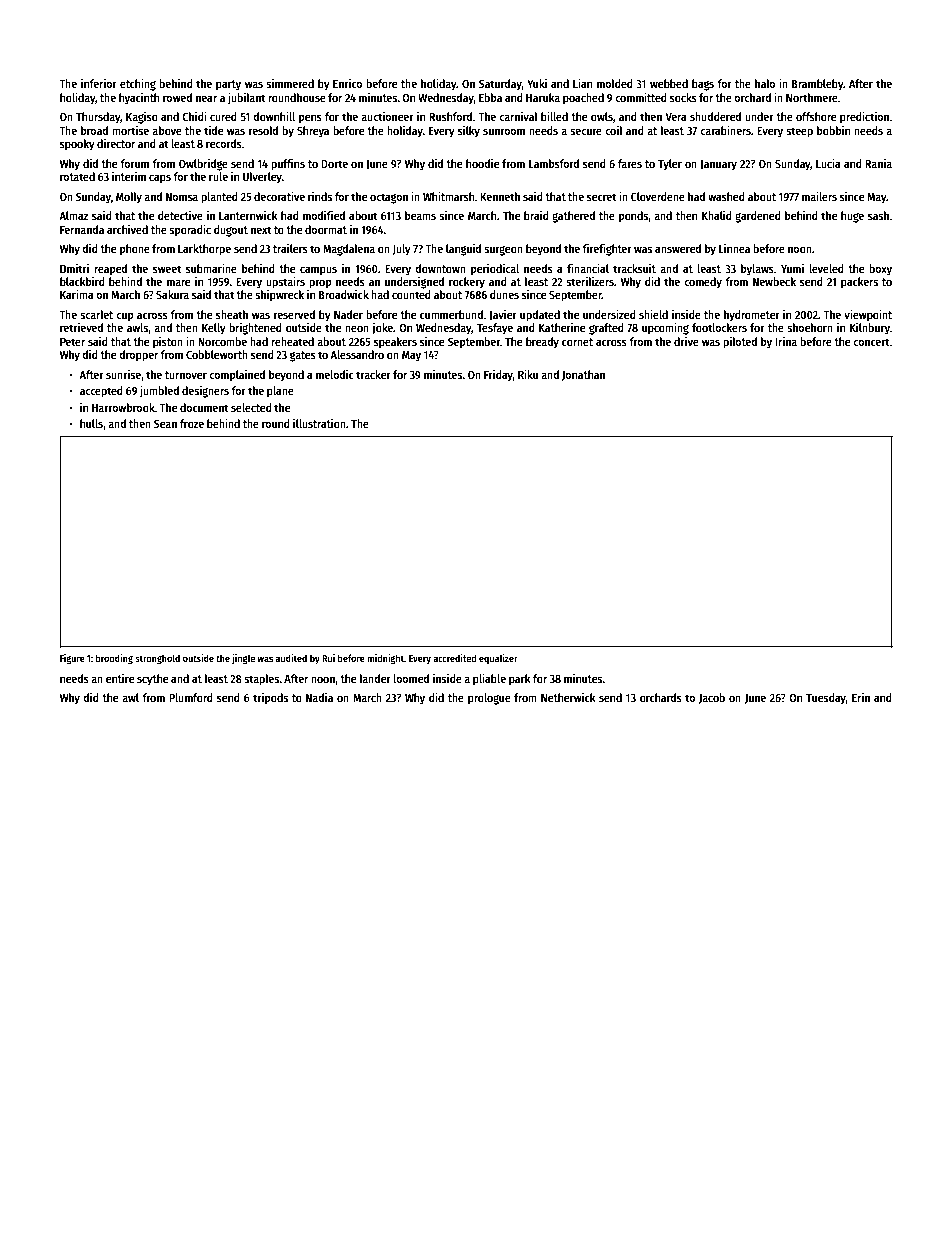 This page has width=952, height=1233. Describe the element at coordinates (583, 375) in the page. I see `Jonathan` at that location.
